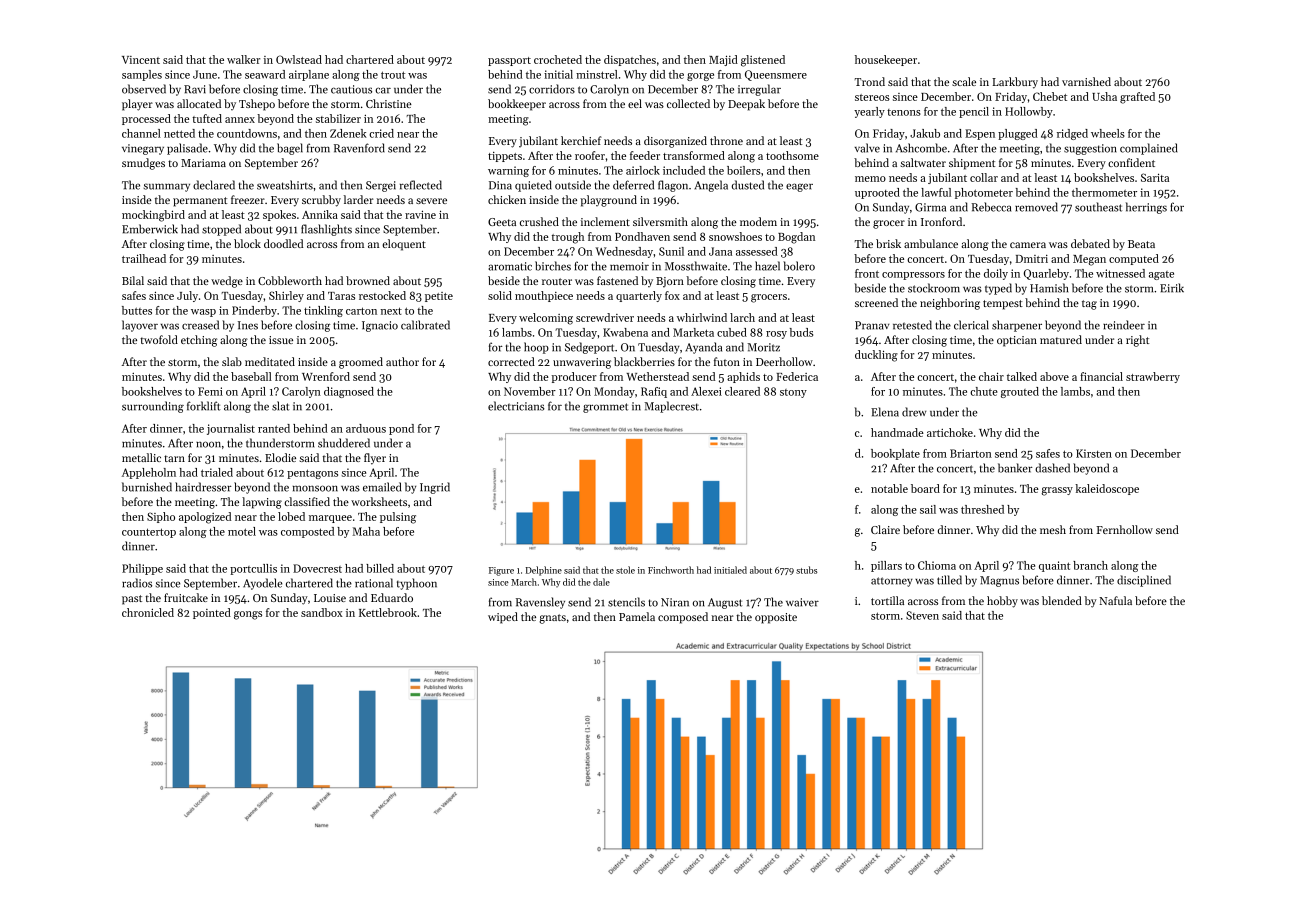 This screenshot has height=924, width=1308. What do you see at coordinates (630, 60) in the screenshot?
I see `dispatches` at bounding box center [630, 60].
